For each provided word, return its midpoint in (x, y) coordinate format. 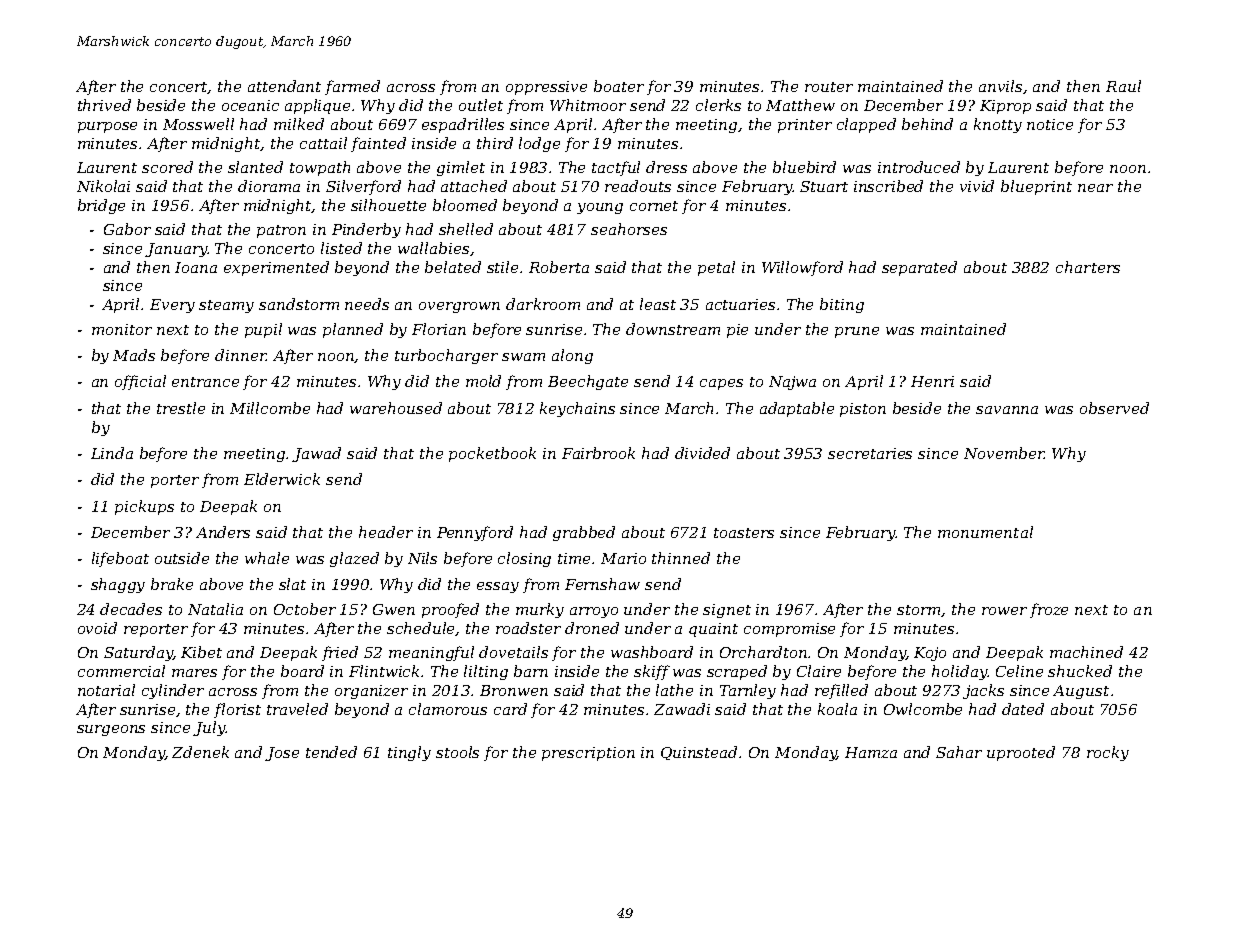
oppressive (546, 88)
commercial (121, 671)
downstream (673, 329)
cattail (323, 143)
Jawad (316, 454)
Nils (422, 558)
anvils (1000, 86)
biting (842, 305)
